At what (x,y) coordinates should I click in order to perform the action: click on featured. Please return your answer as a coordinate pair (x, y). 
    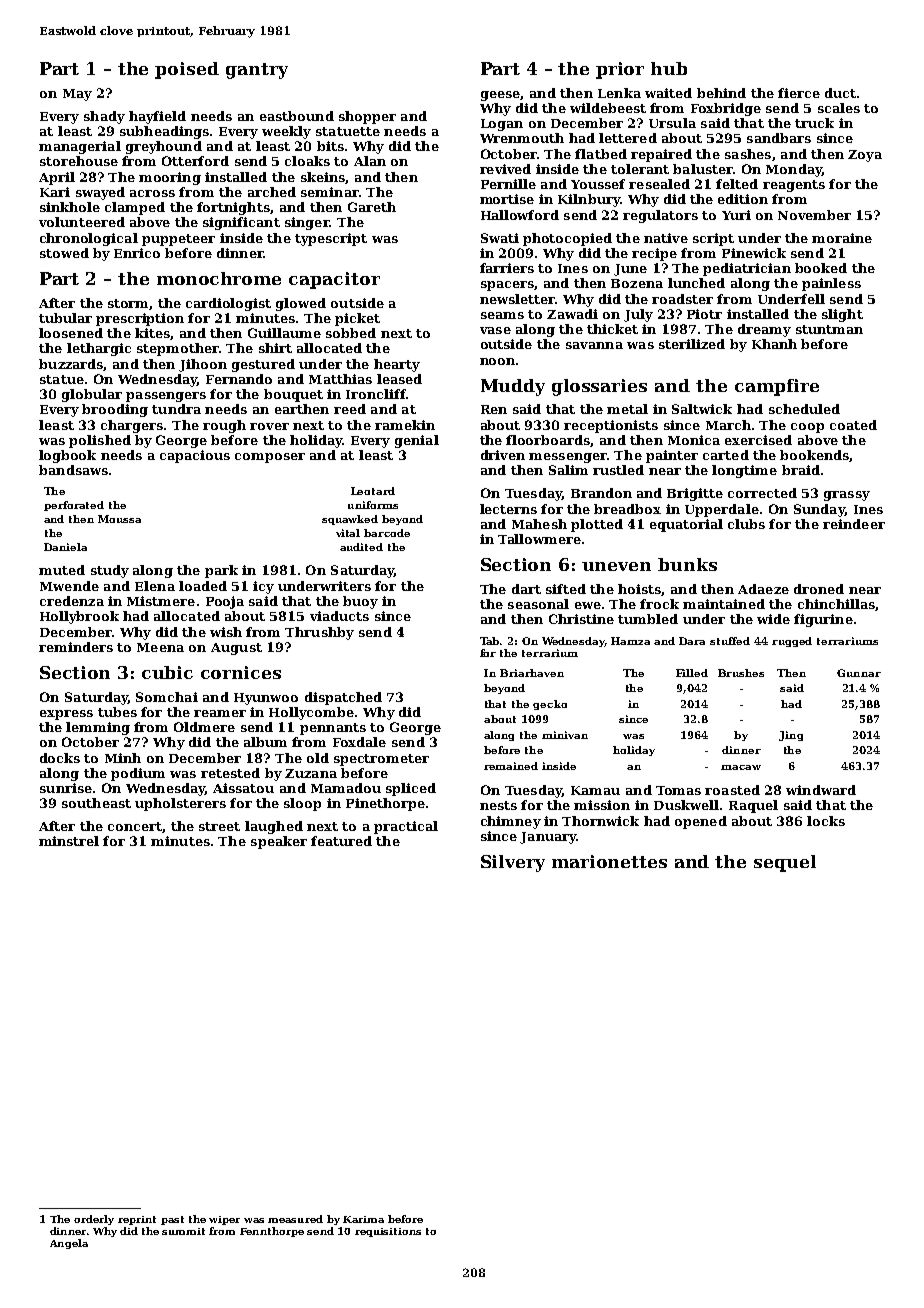
    Looking at the image, I should click on (341, 841).
